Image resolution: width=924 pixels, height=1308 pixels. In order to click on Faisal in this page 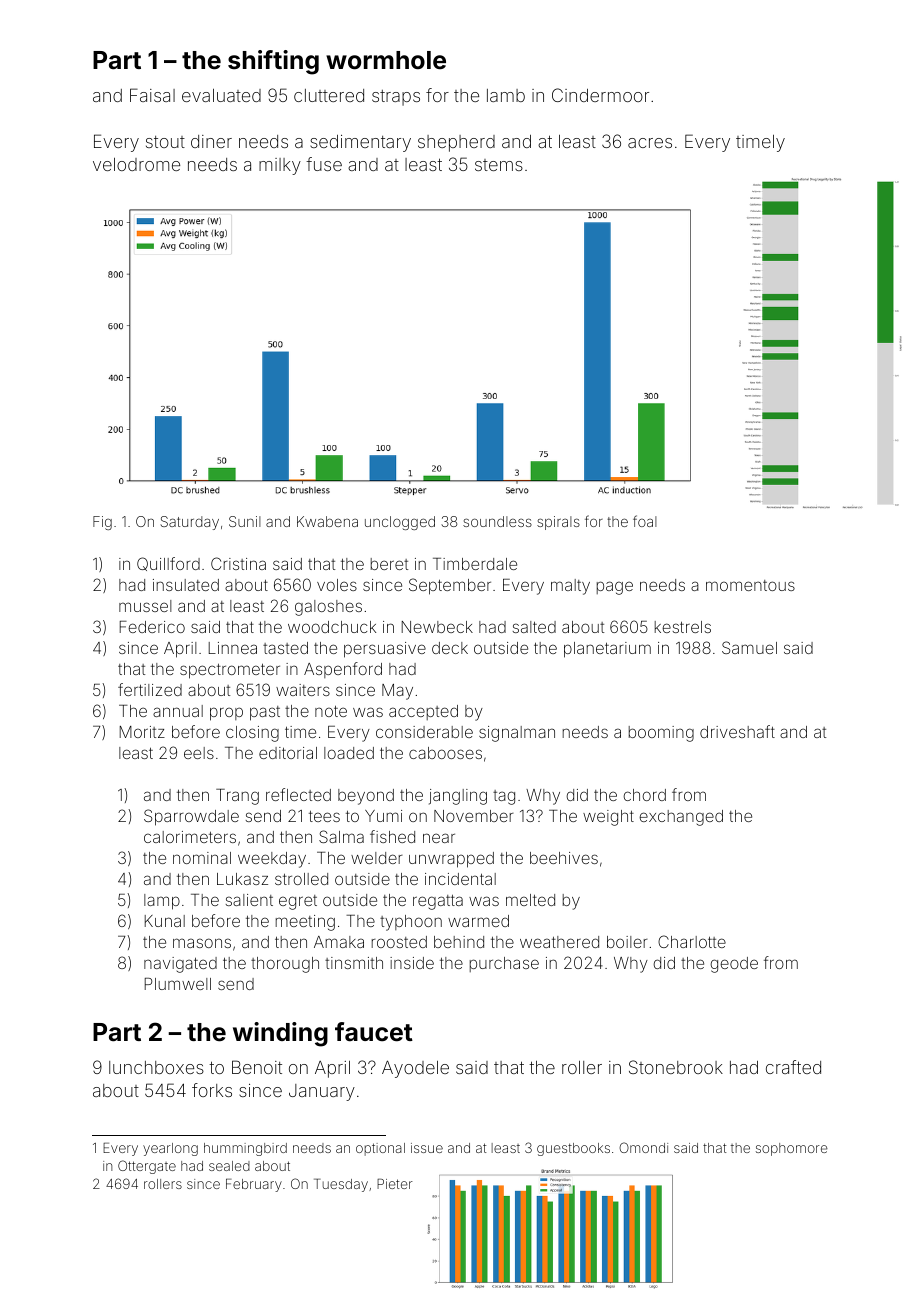, I will do `click(152, 95)`.
